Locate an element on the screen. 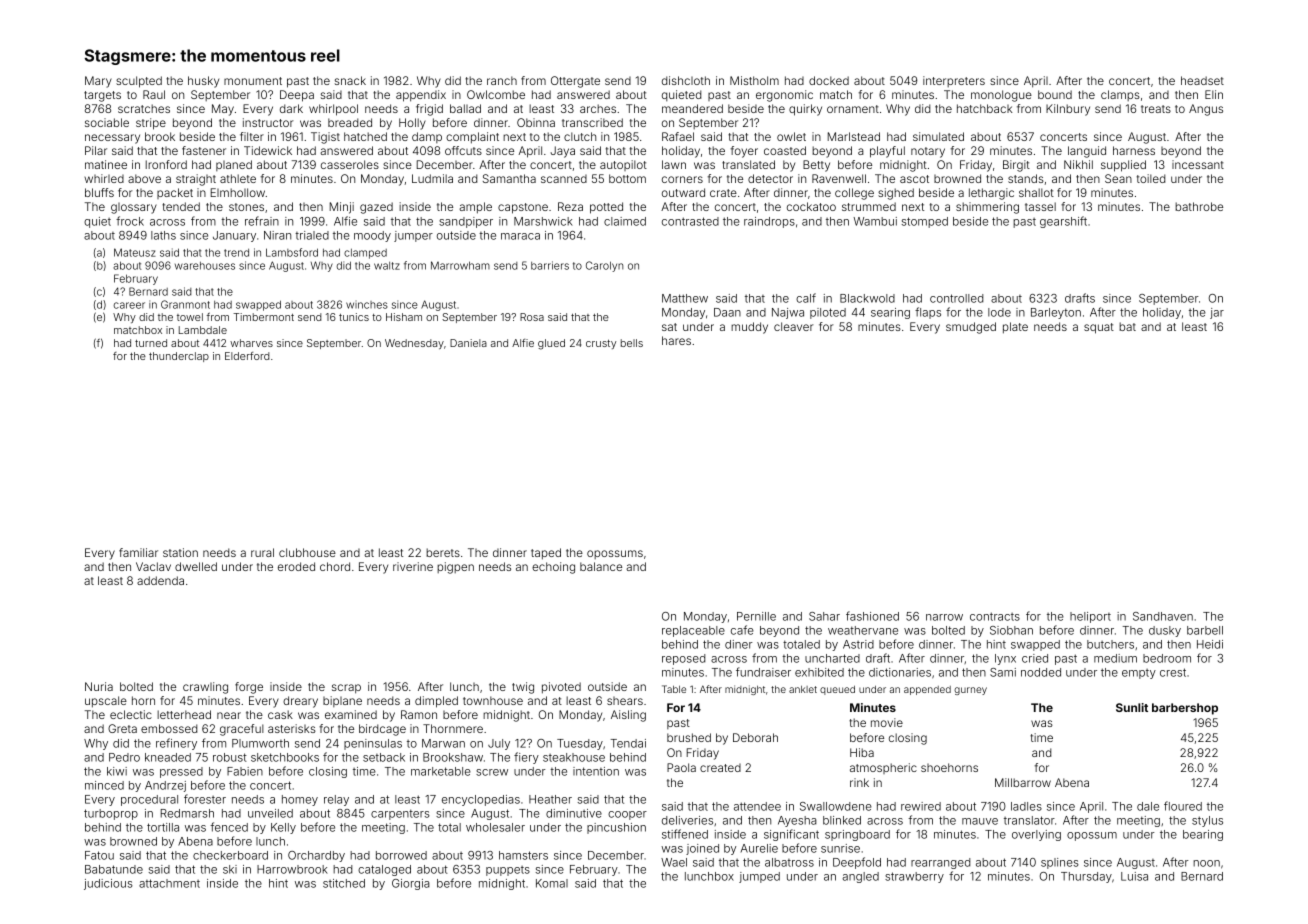 Image resolution: width=1308 pixels, height=924 pixels. jumped is located at coordinates (759, 877).
